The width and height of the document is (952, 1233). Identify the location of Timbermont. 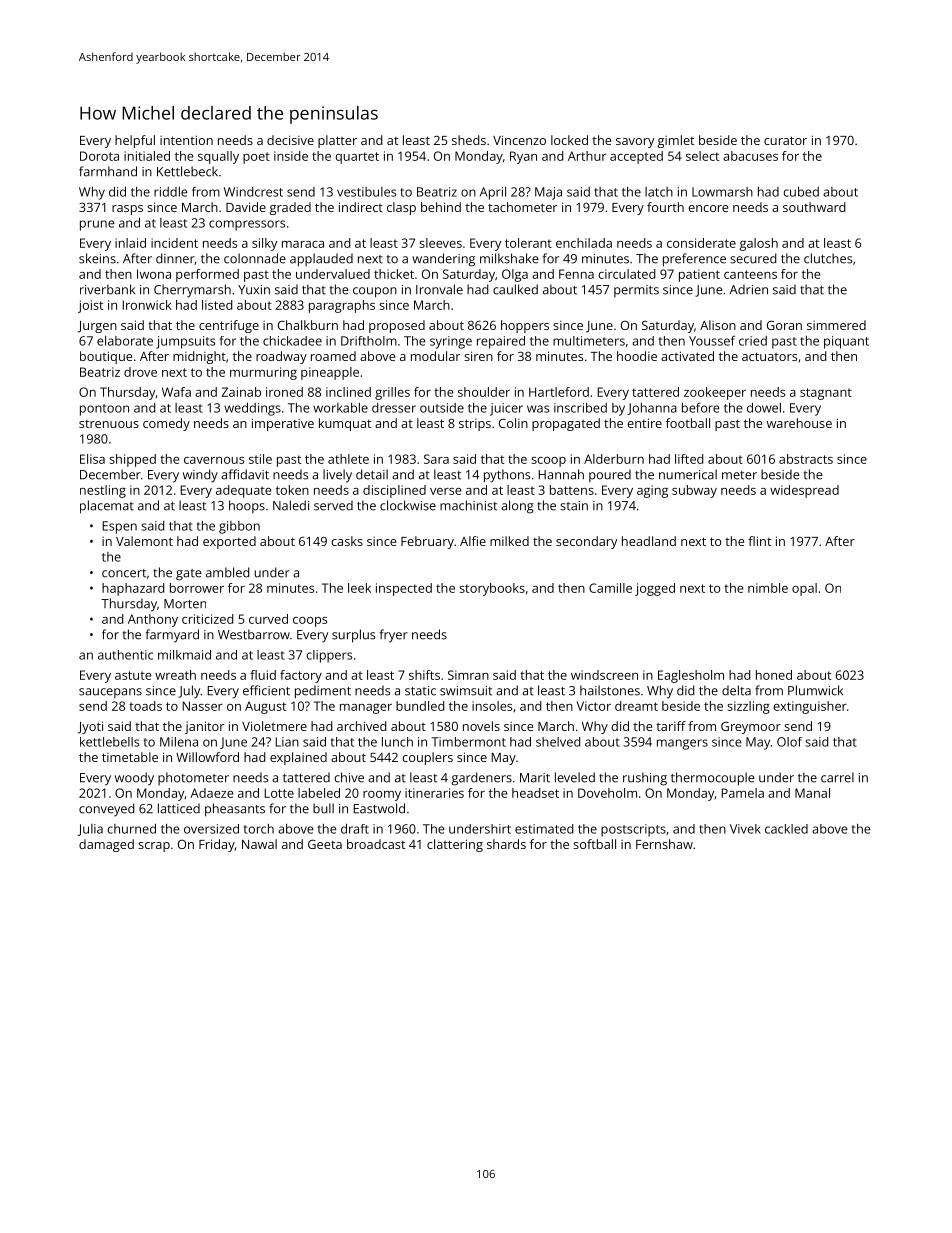
(468, 742).
